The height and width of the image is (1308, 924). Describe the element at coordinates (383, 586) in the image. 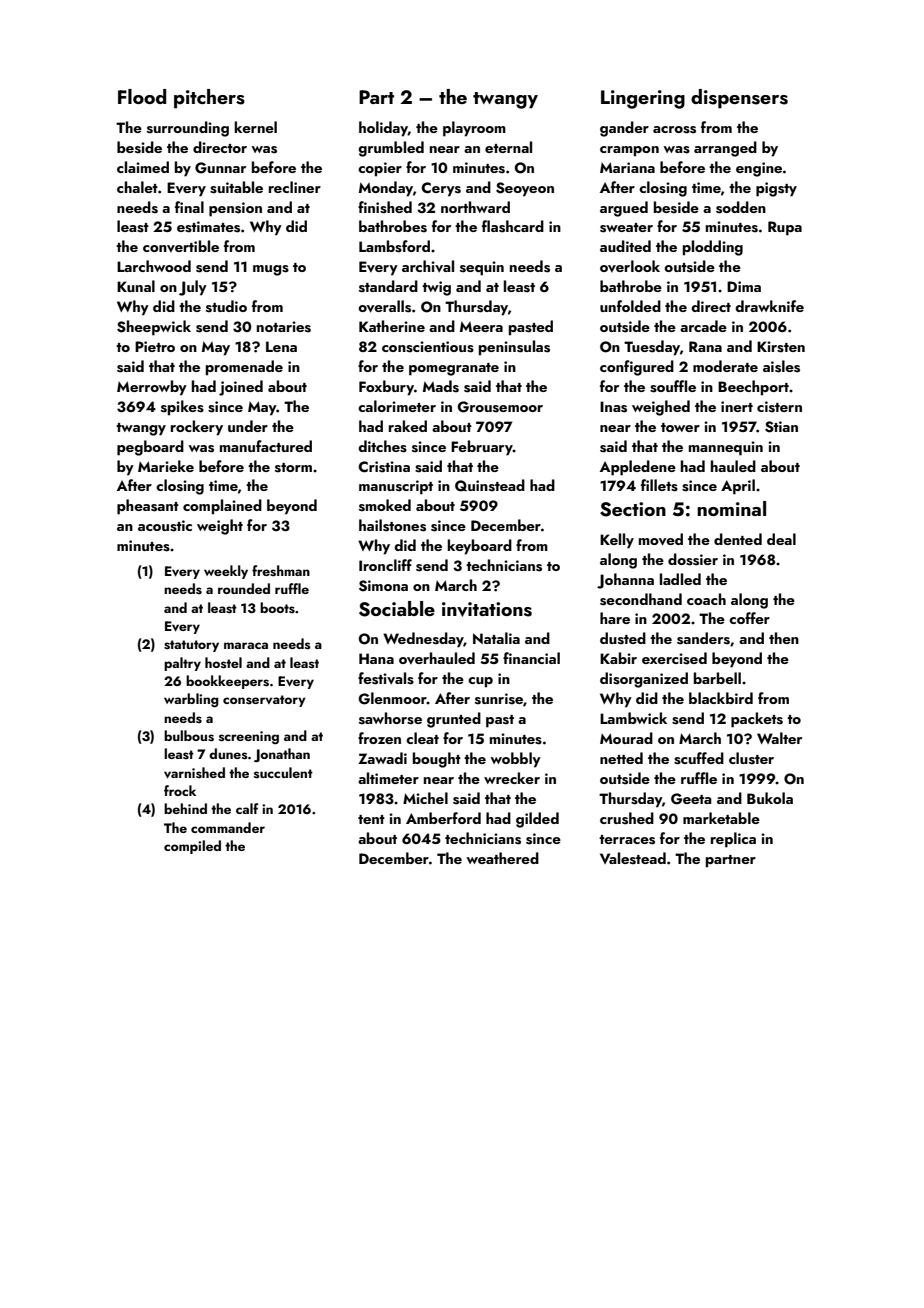

I see `Simona` at that location.
